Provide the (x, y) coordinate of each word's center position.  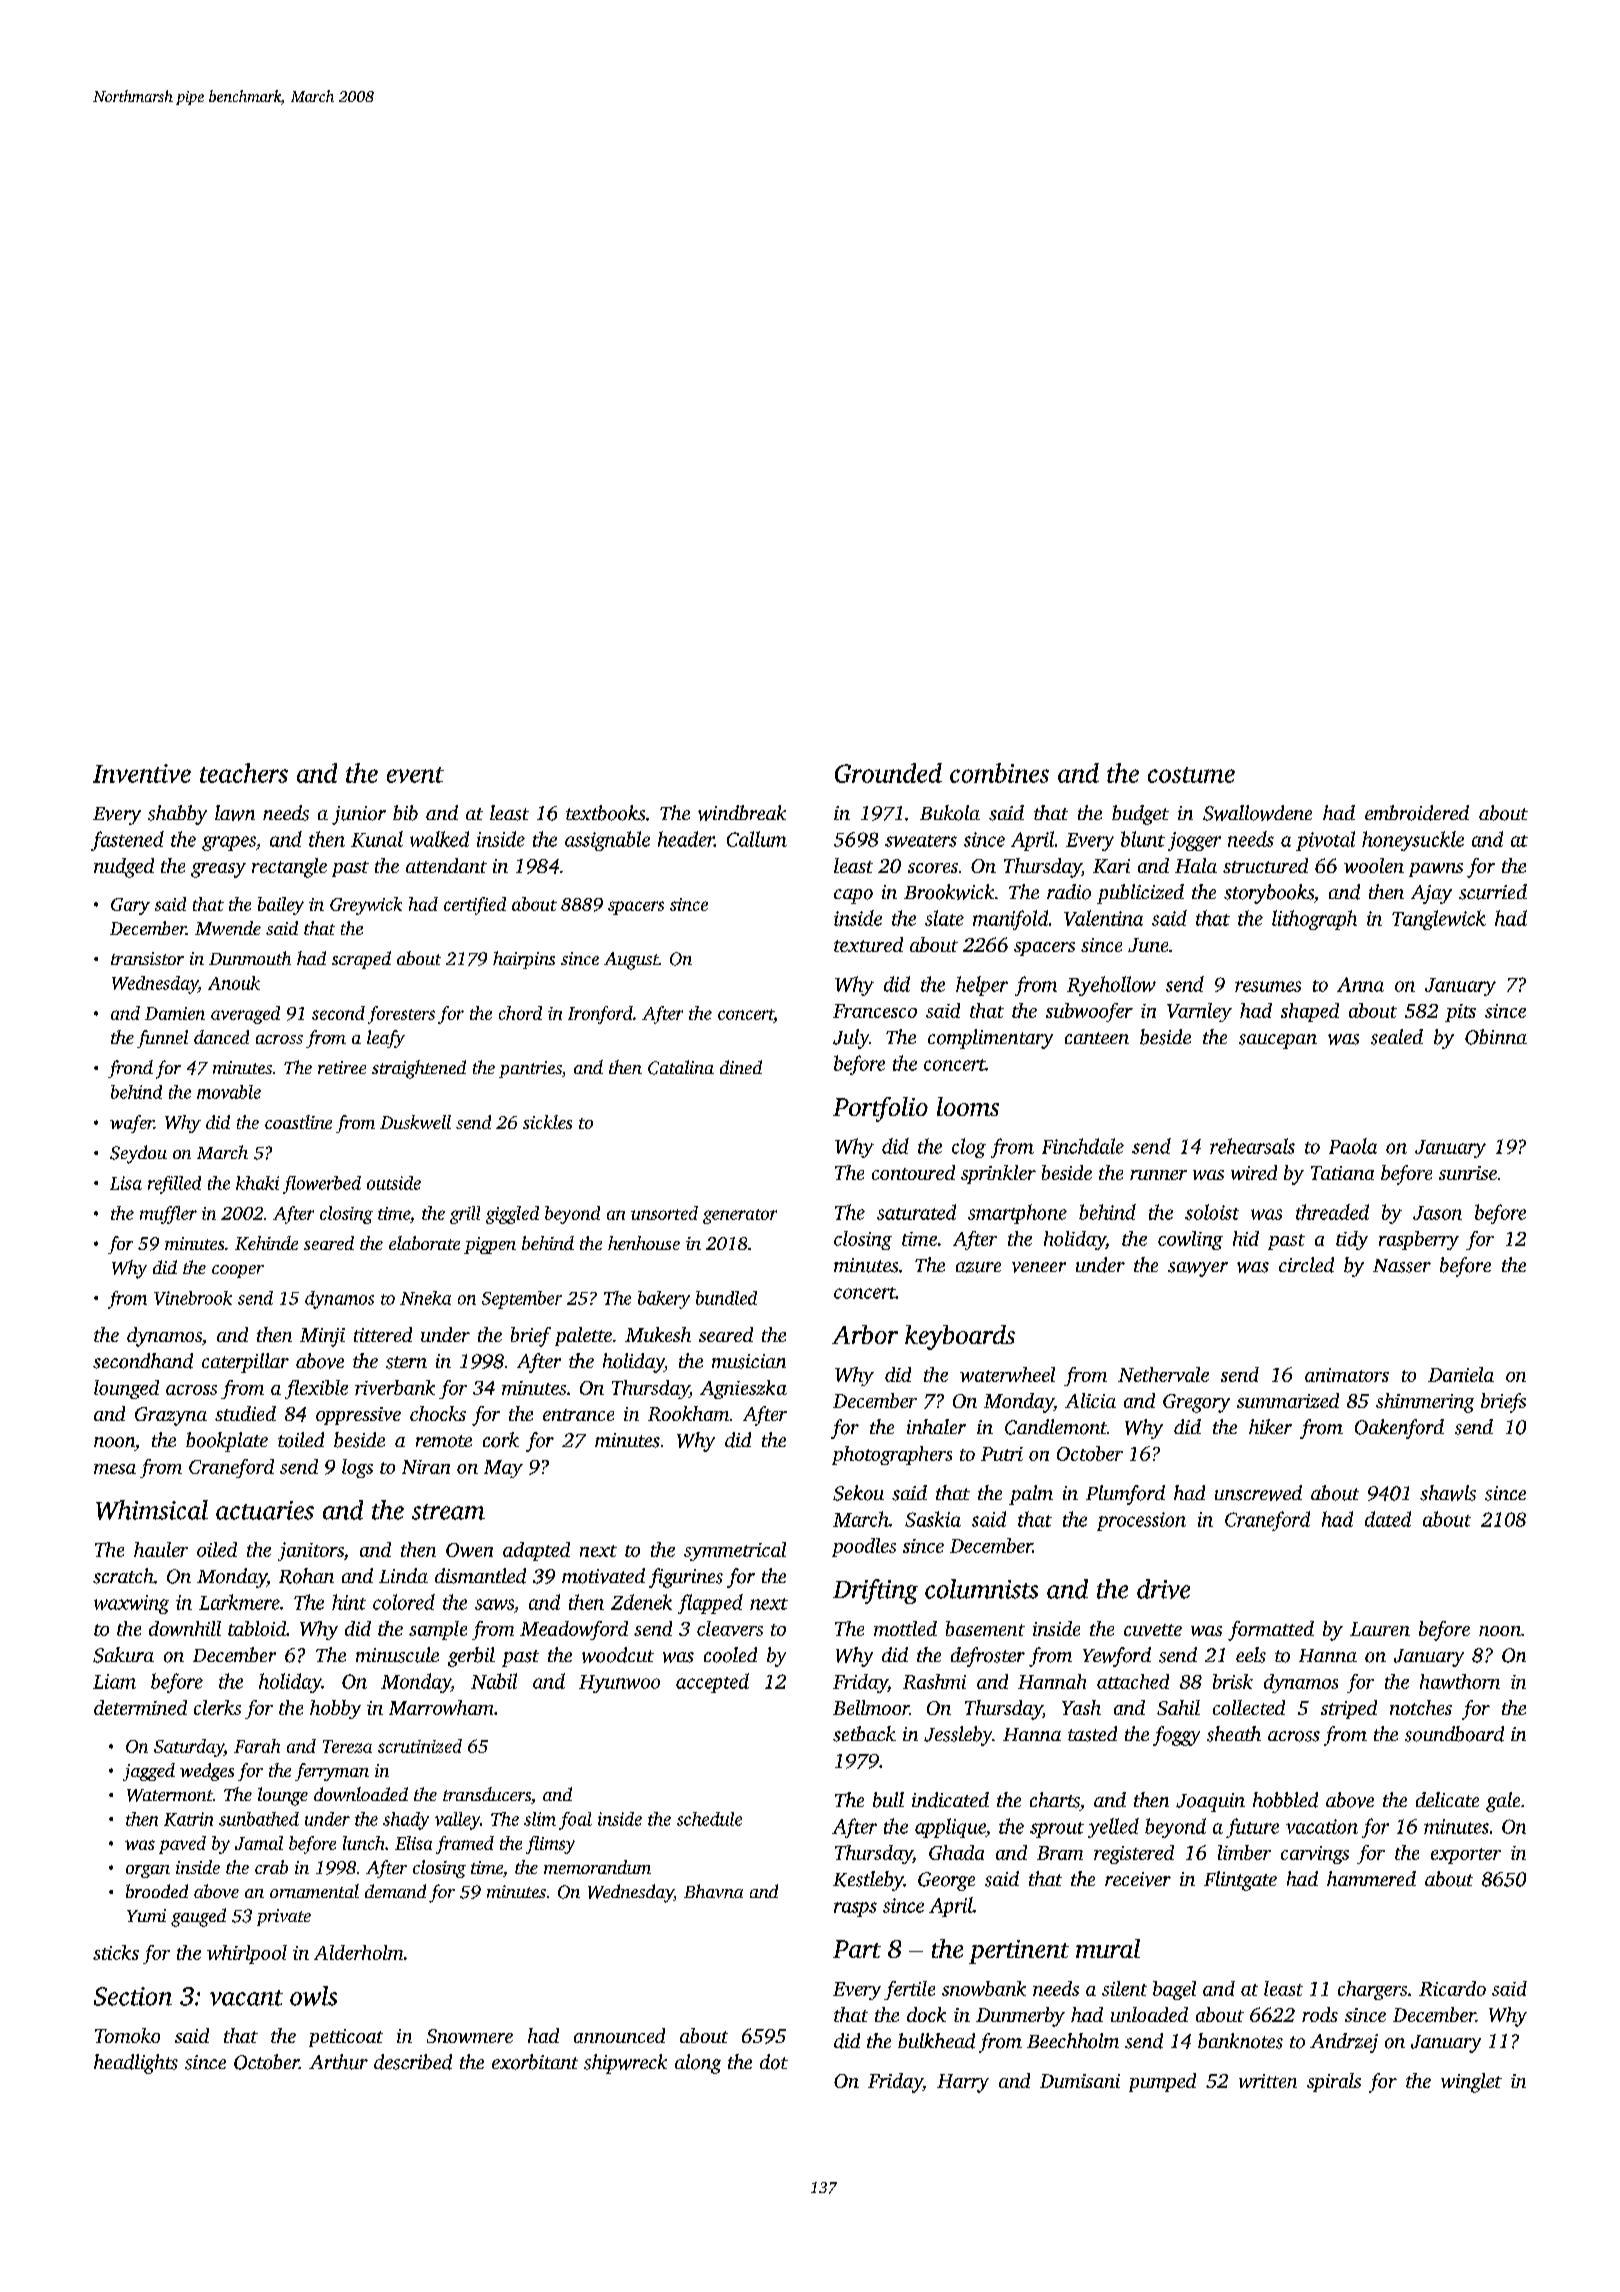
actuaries (265, 1510)
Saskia (933, 1519)
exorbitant (535, 2062)
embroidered (1417, 813)
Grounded (888, 773)
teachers (244, 773)
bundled (726, 1298)
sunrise (1468, 1173)
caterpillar (245, 1363)
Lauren (1380, 1629)
